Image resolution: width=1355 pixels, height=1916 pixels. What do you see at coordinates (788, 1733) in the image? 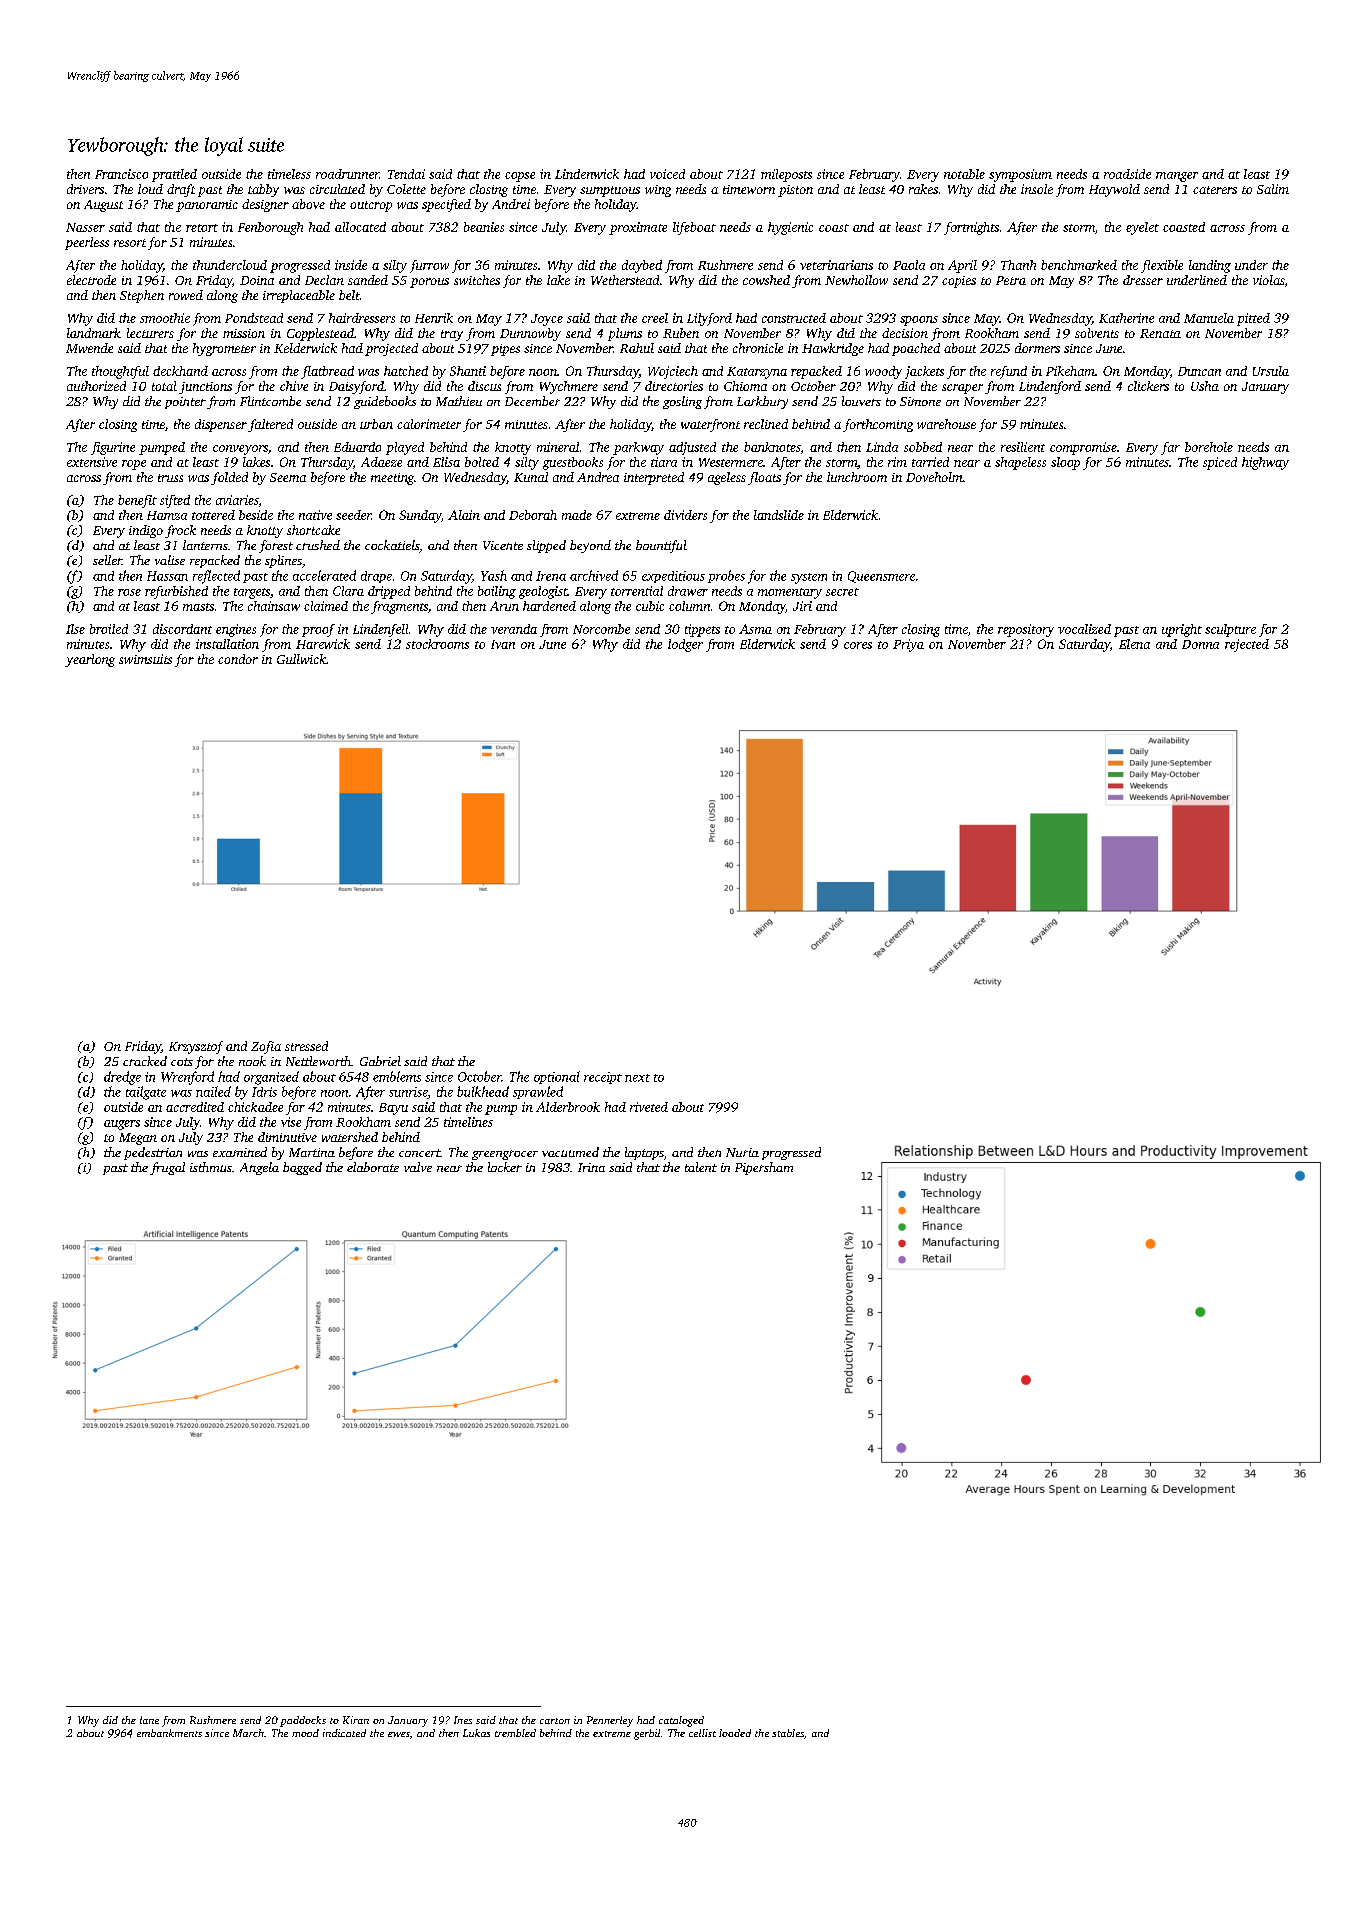
I see `stables` at bounding box center [788, 1733].
